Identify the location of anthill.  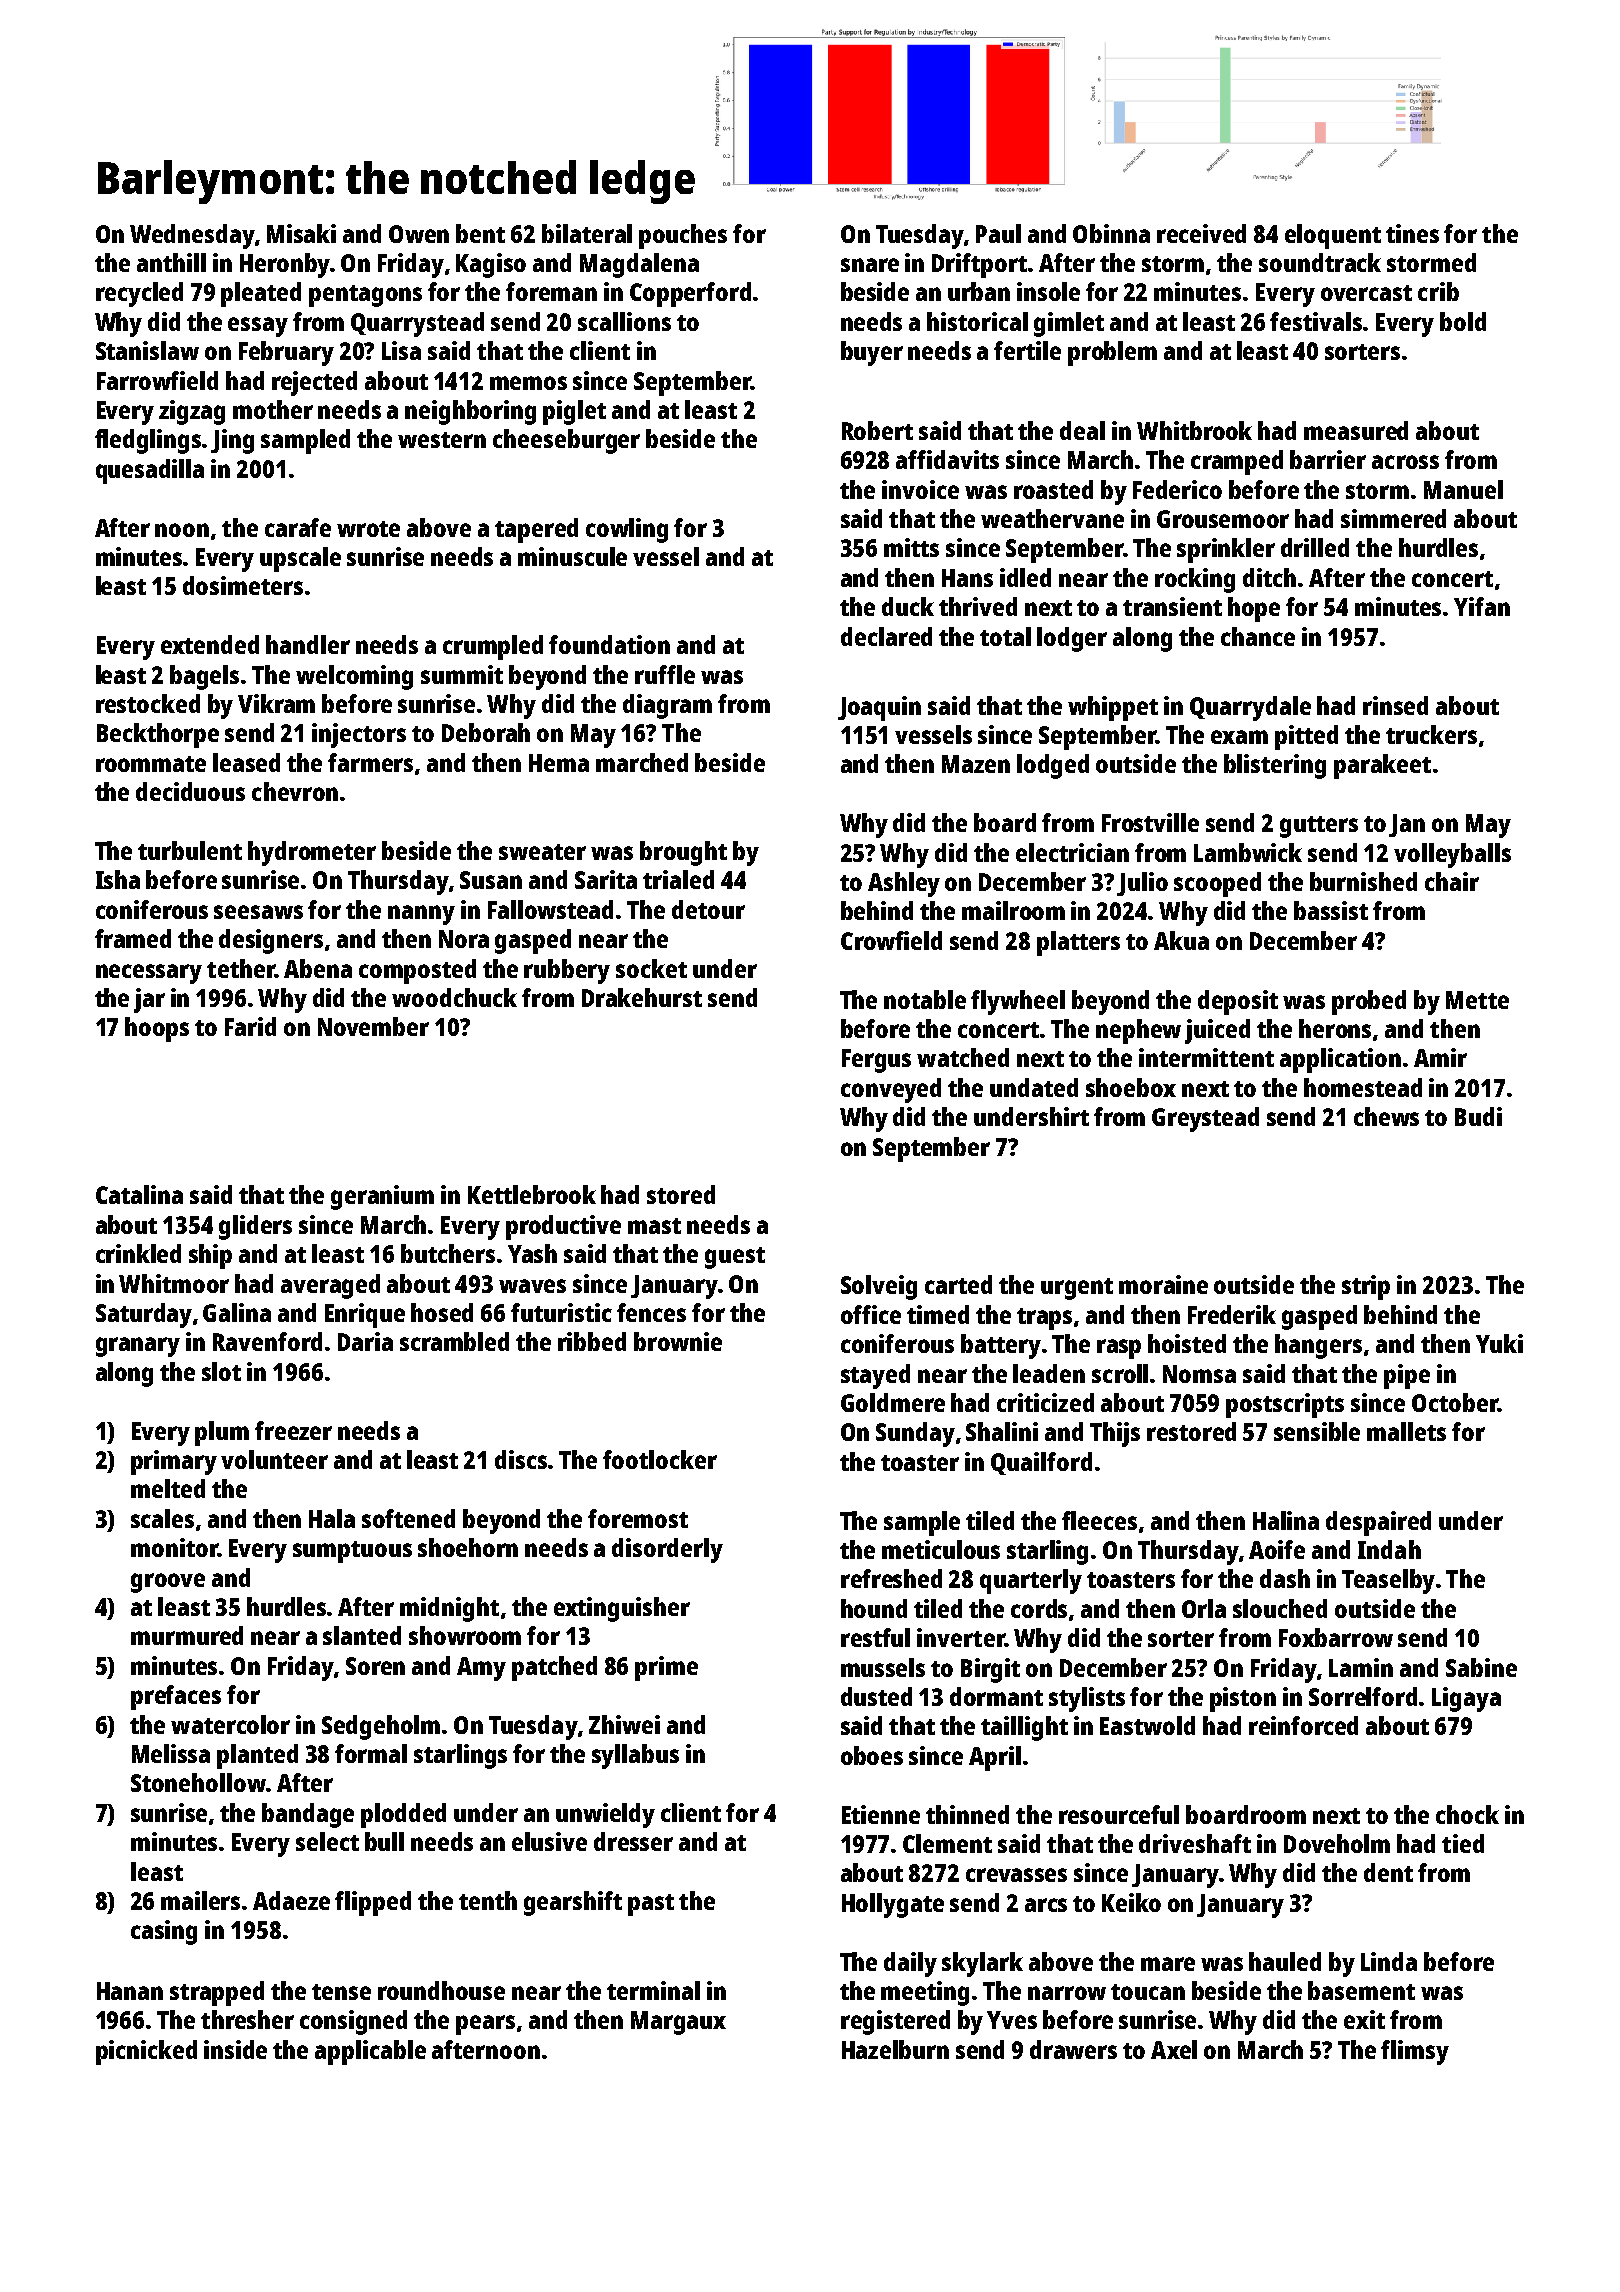
(171, 262).
